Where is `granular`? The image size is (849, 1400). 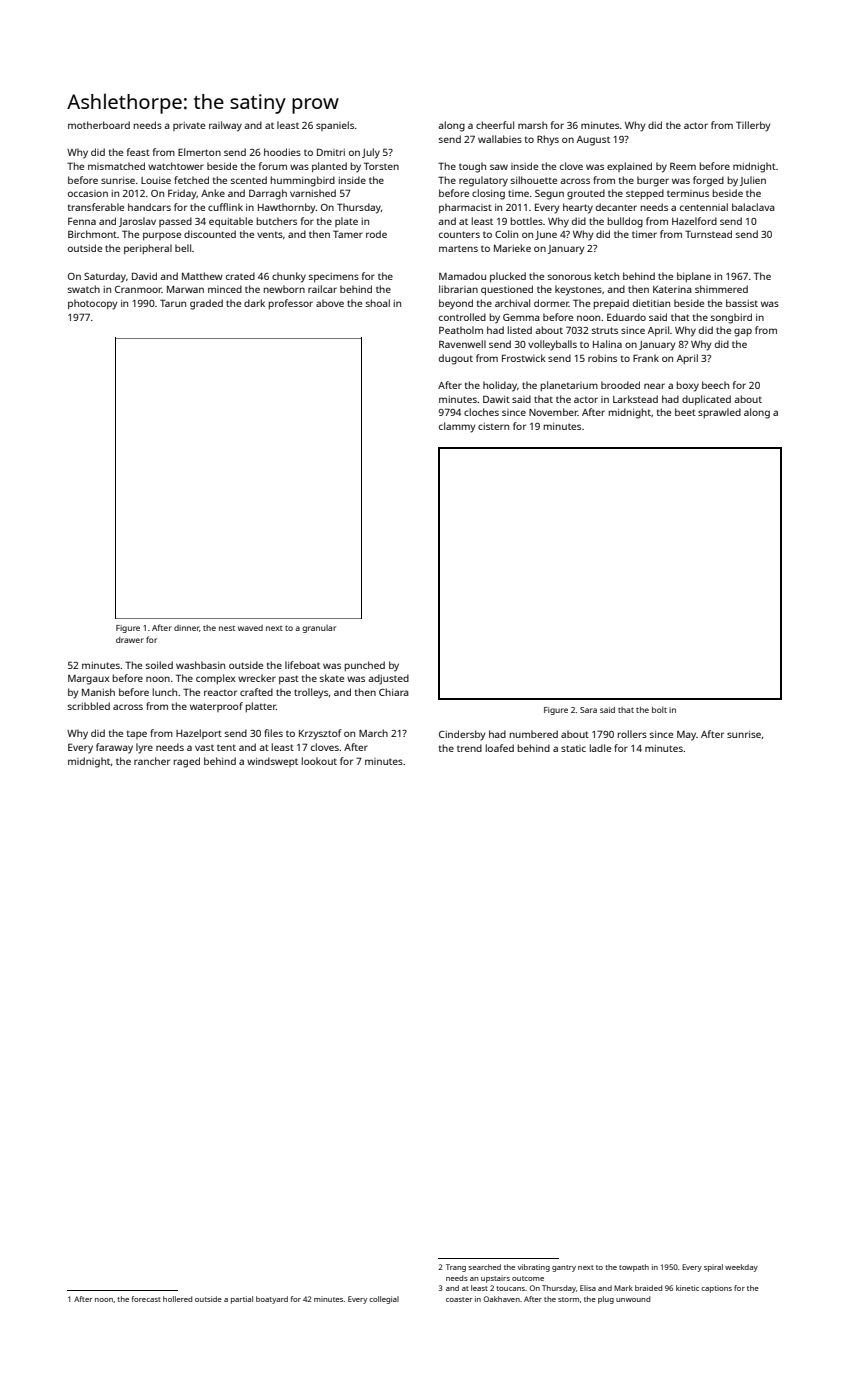
granular is located at coordinates (319, 629).
